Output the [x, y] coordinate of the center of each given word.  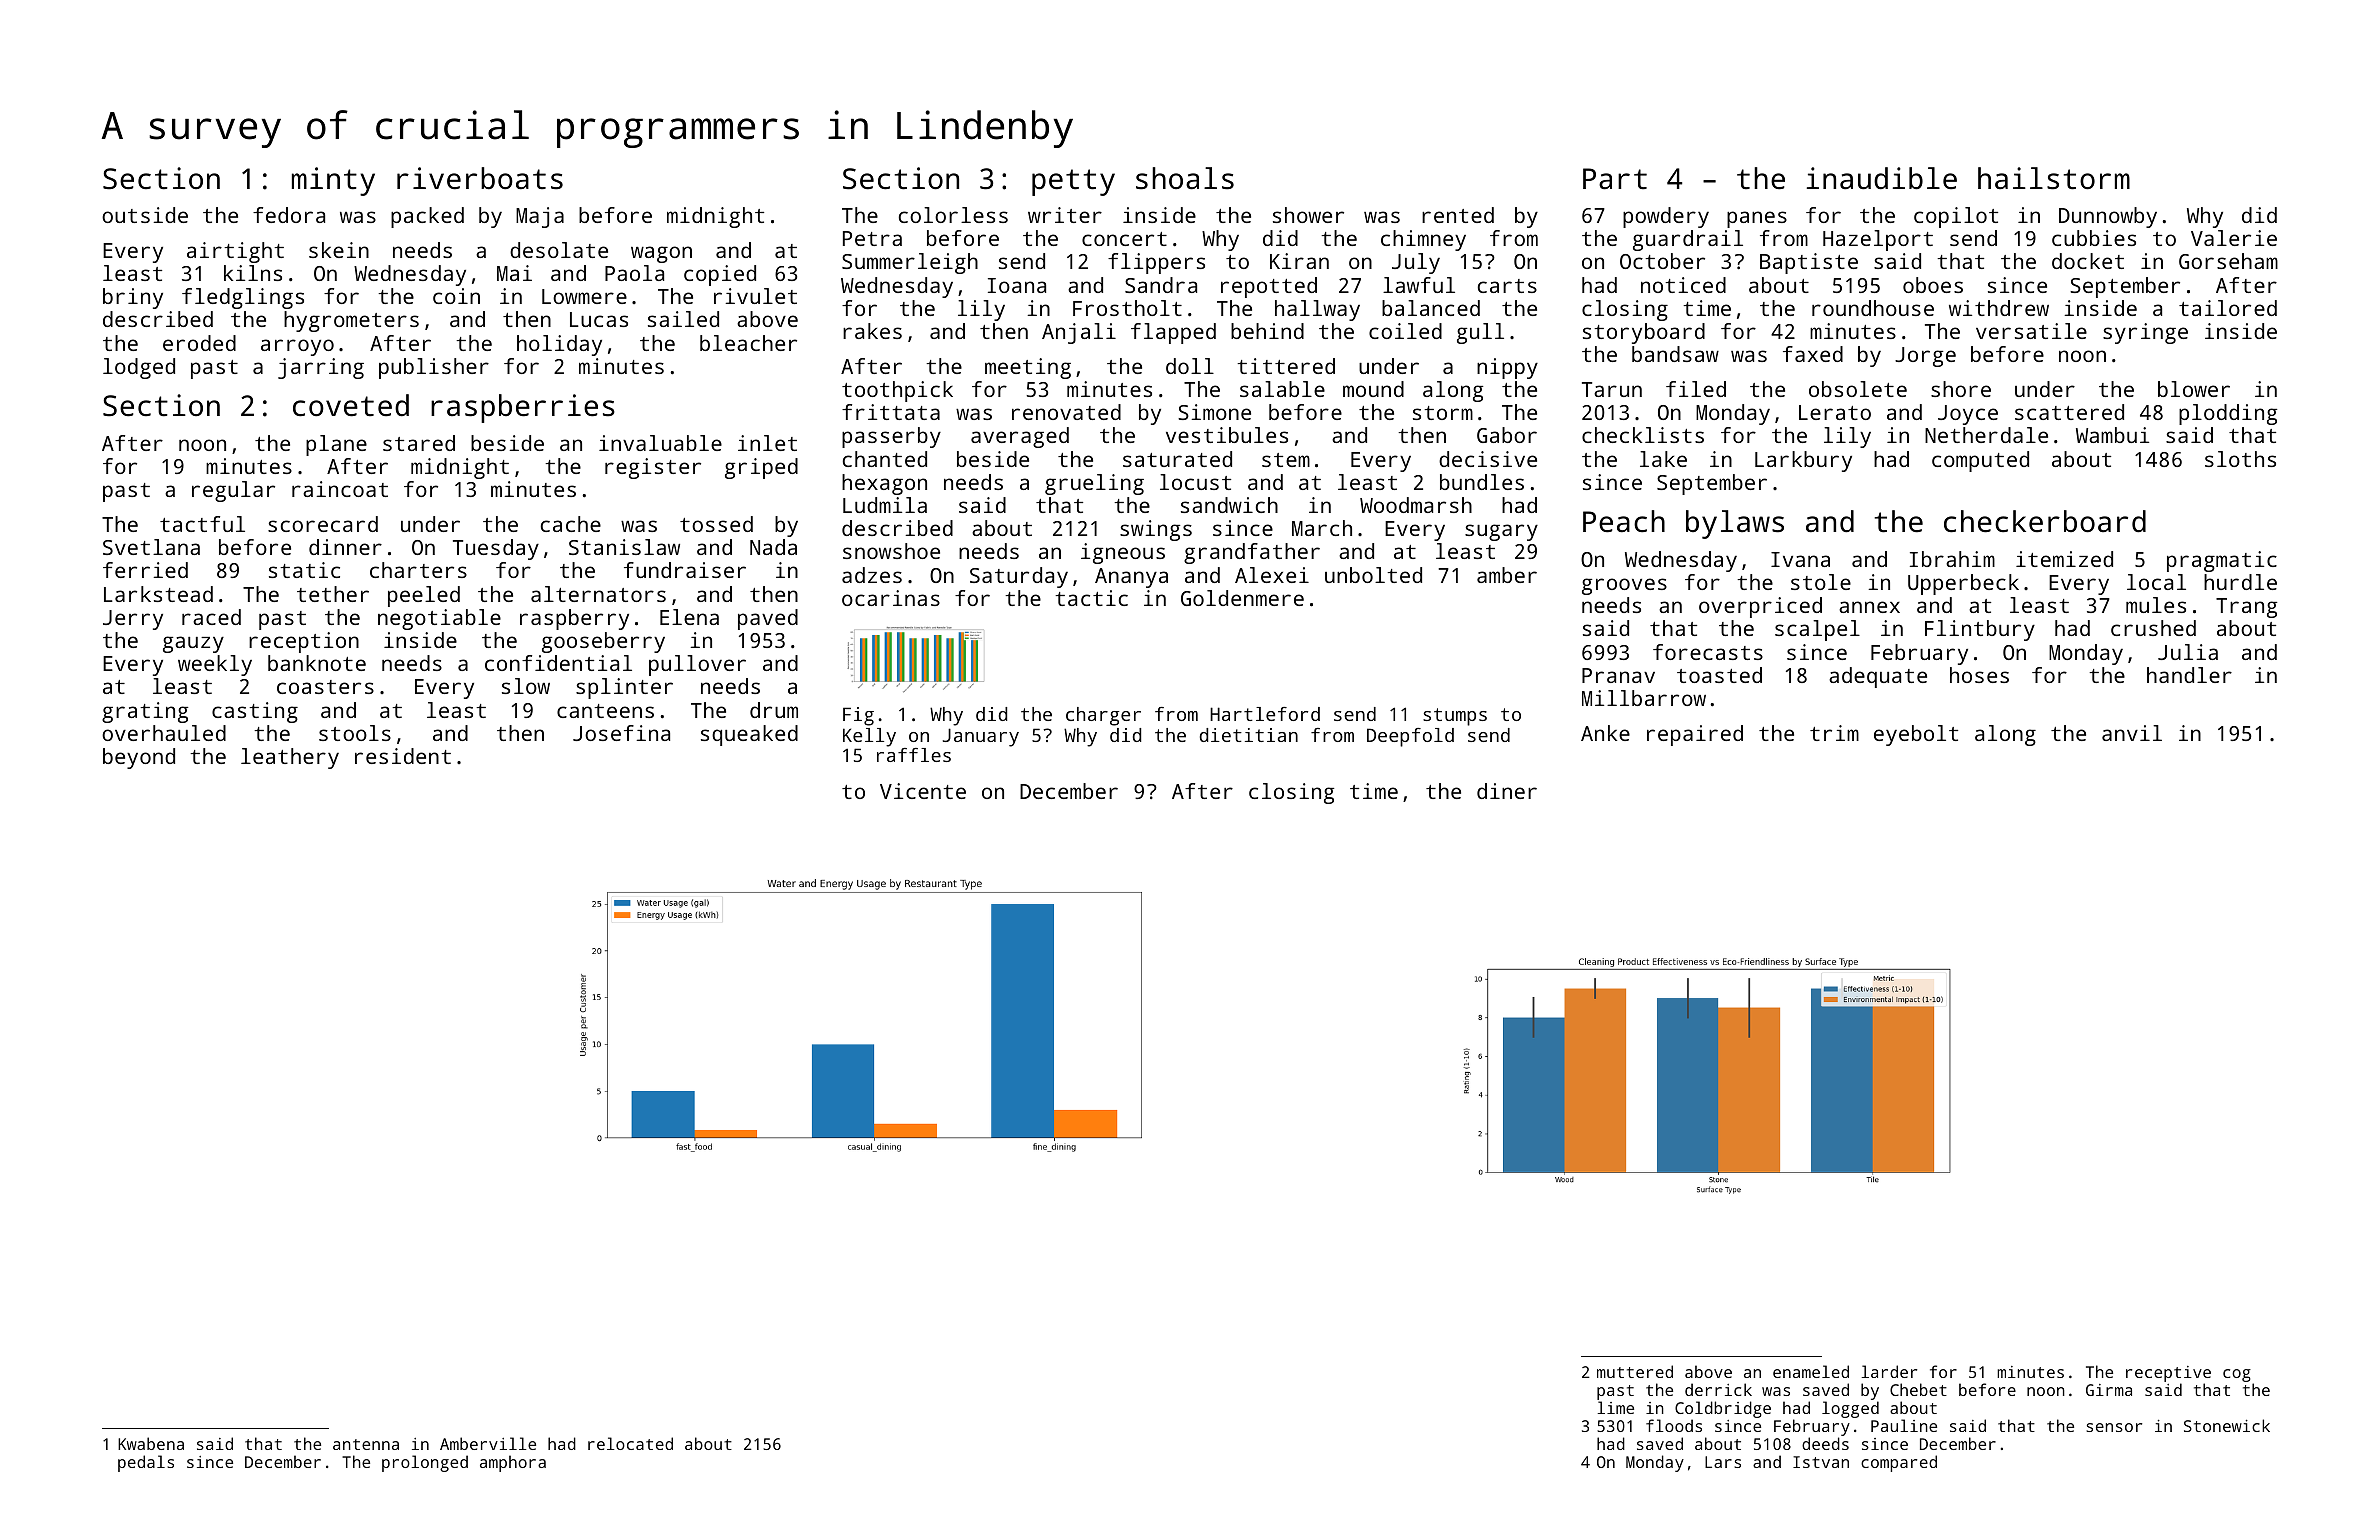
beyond [139, 758]
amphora [513, 1463]
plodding [2228, 414]
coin [456, 296]
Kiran [1299, 261]
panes [1757, 219]
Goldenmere [1242, 598]
